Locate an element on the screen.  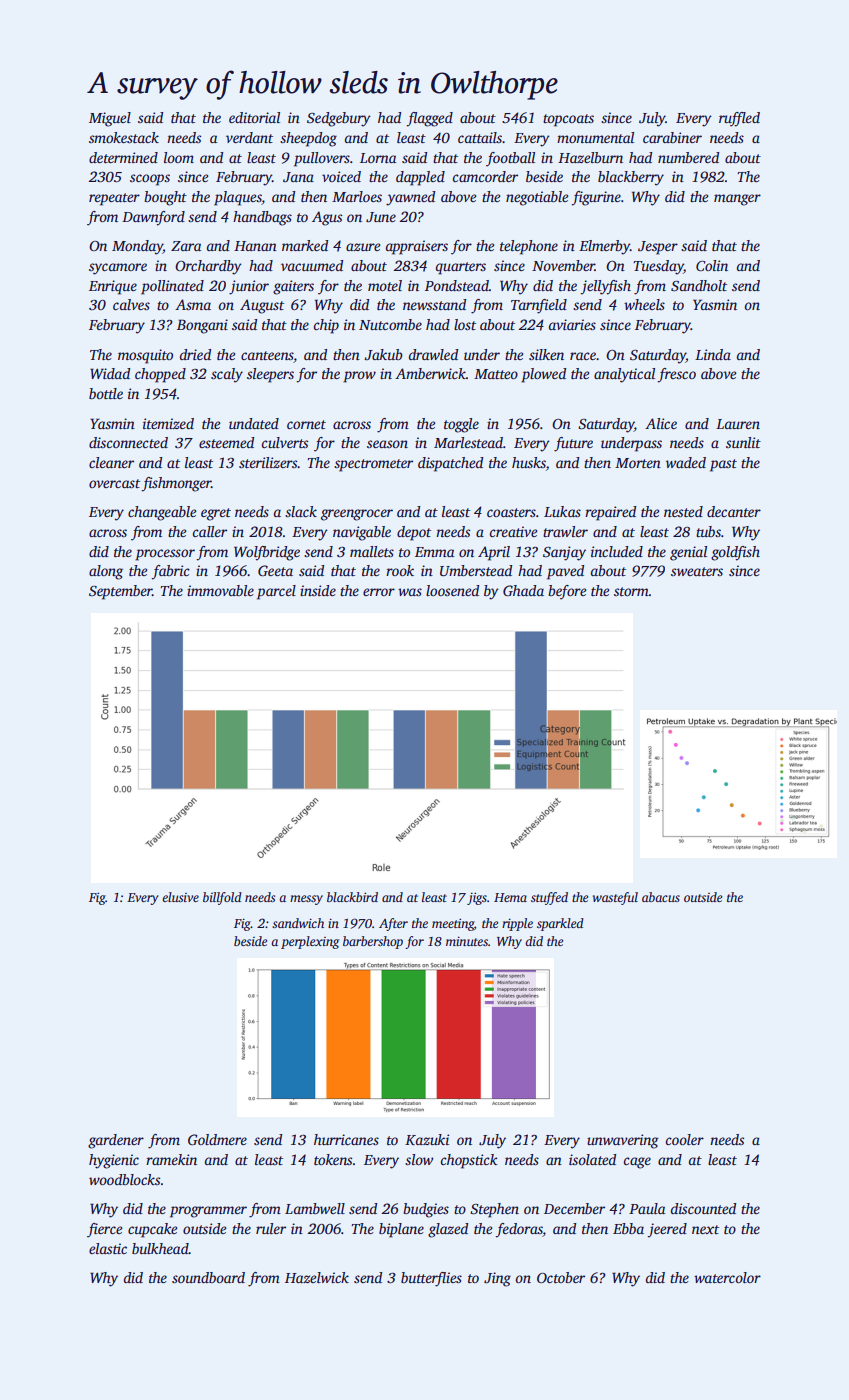
flagged is located at coordinates (429, 119).
